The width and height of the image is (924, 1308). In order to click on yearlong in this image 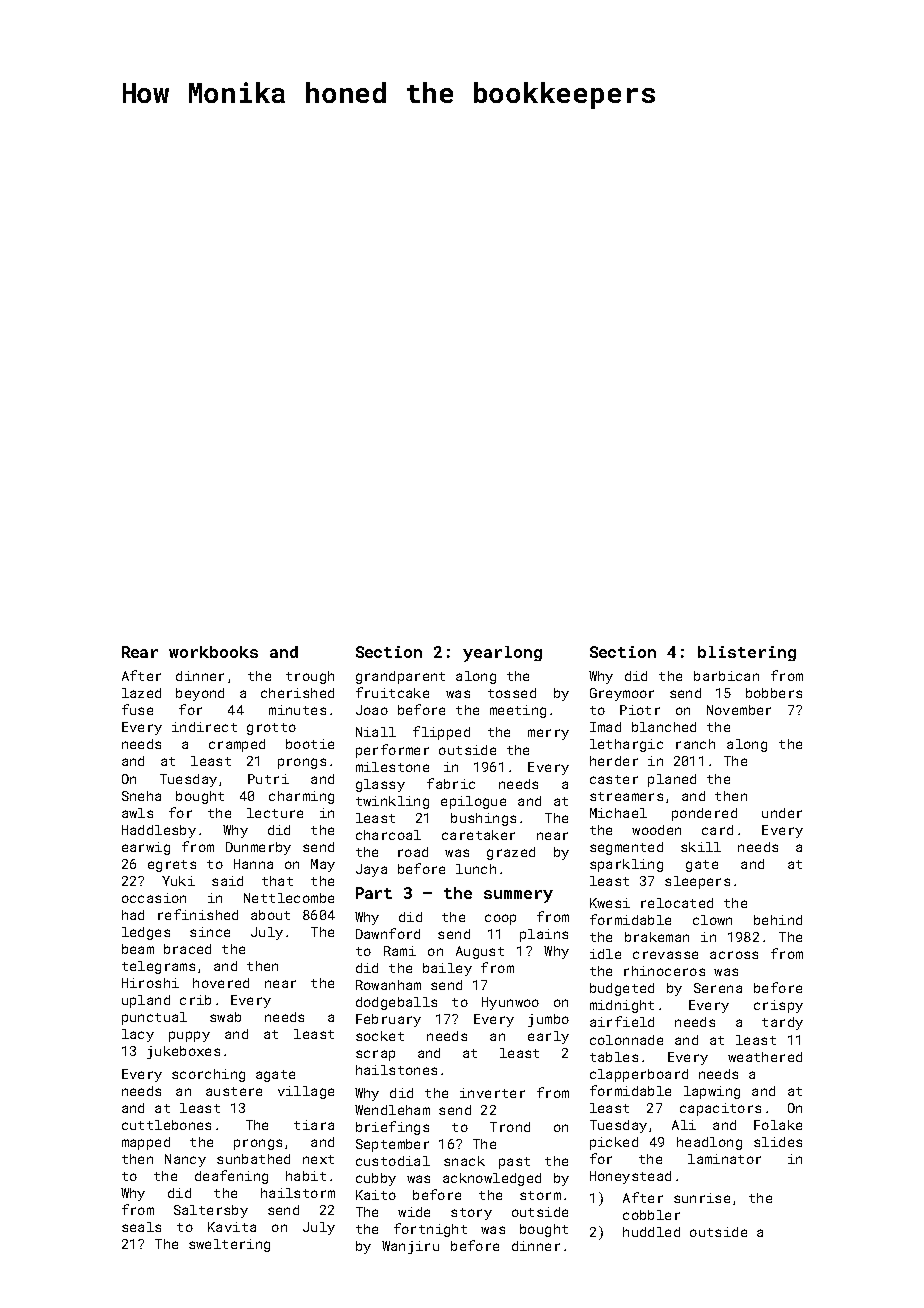, I will do `click(502, 654)`.
